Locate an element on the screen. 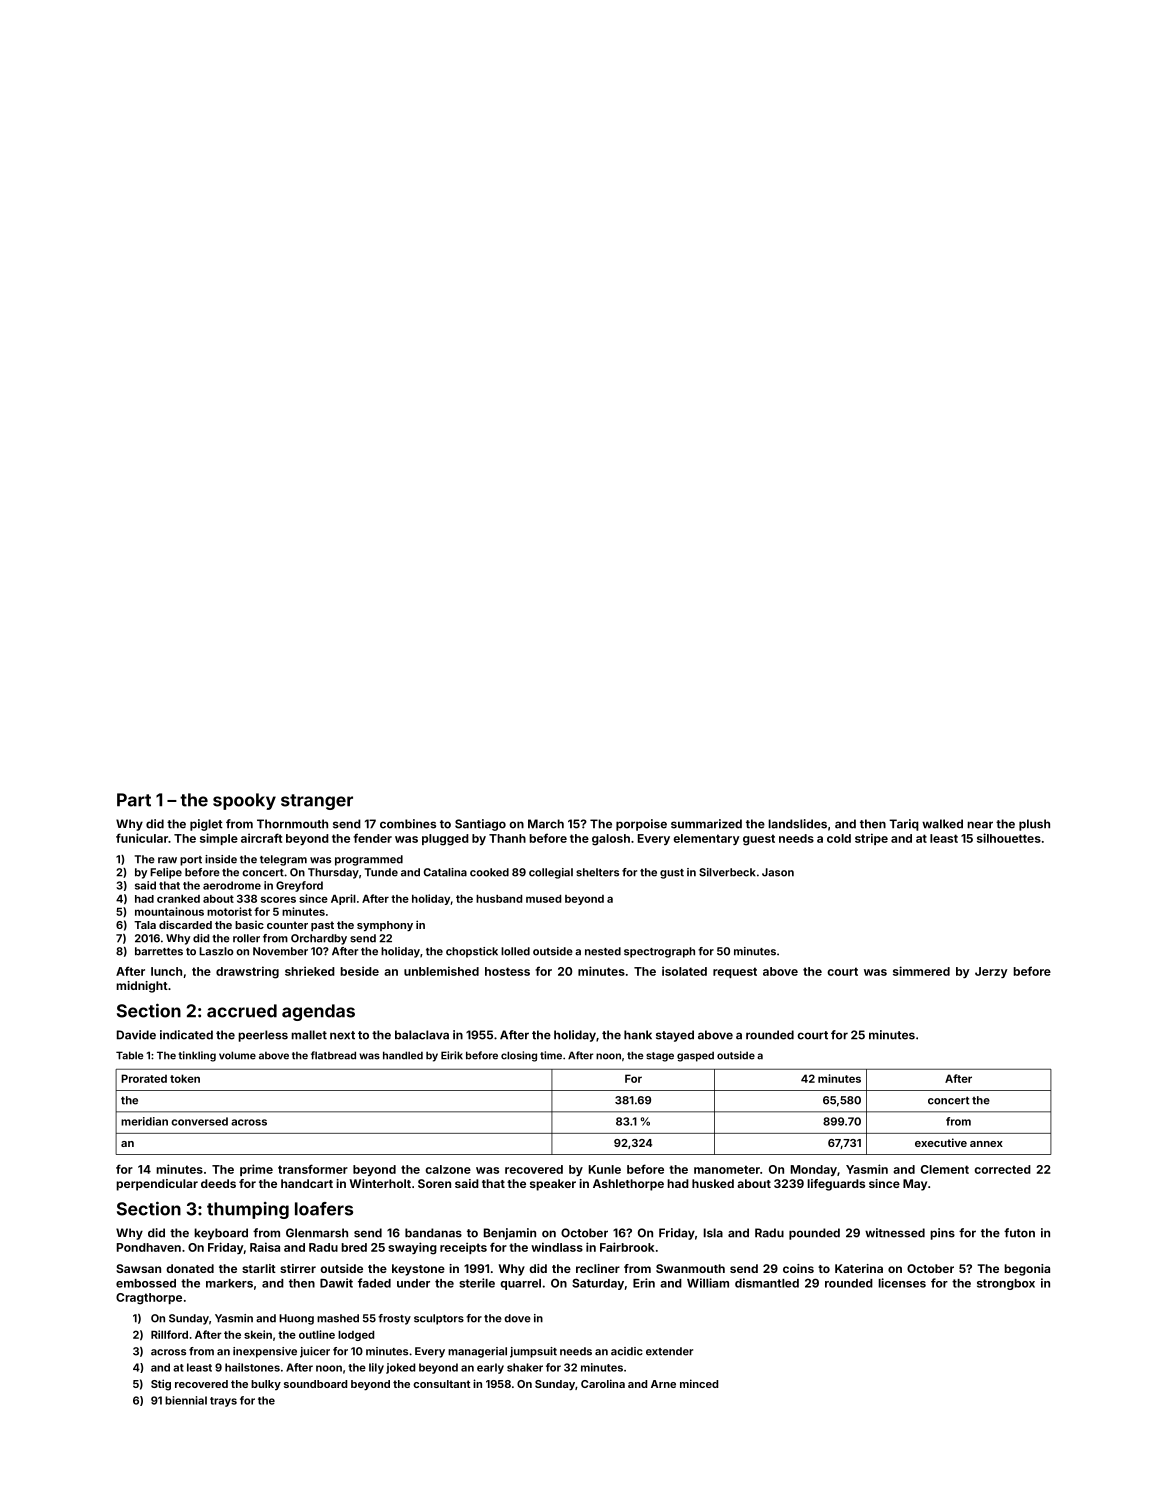  spooky is located at coordinates (244, 801).
